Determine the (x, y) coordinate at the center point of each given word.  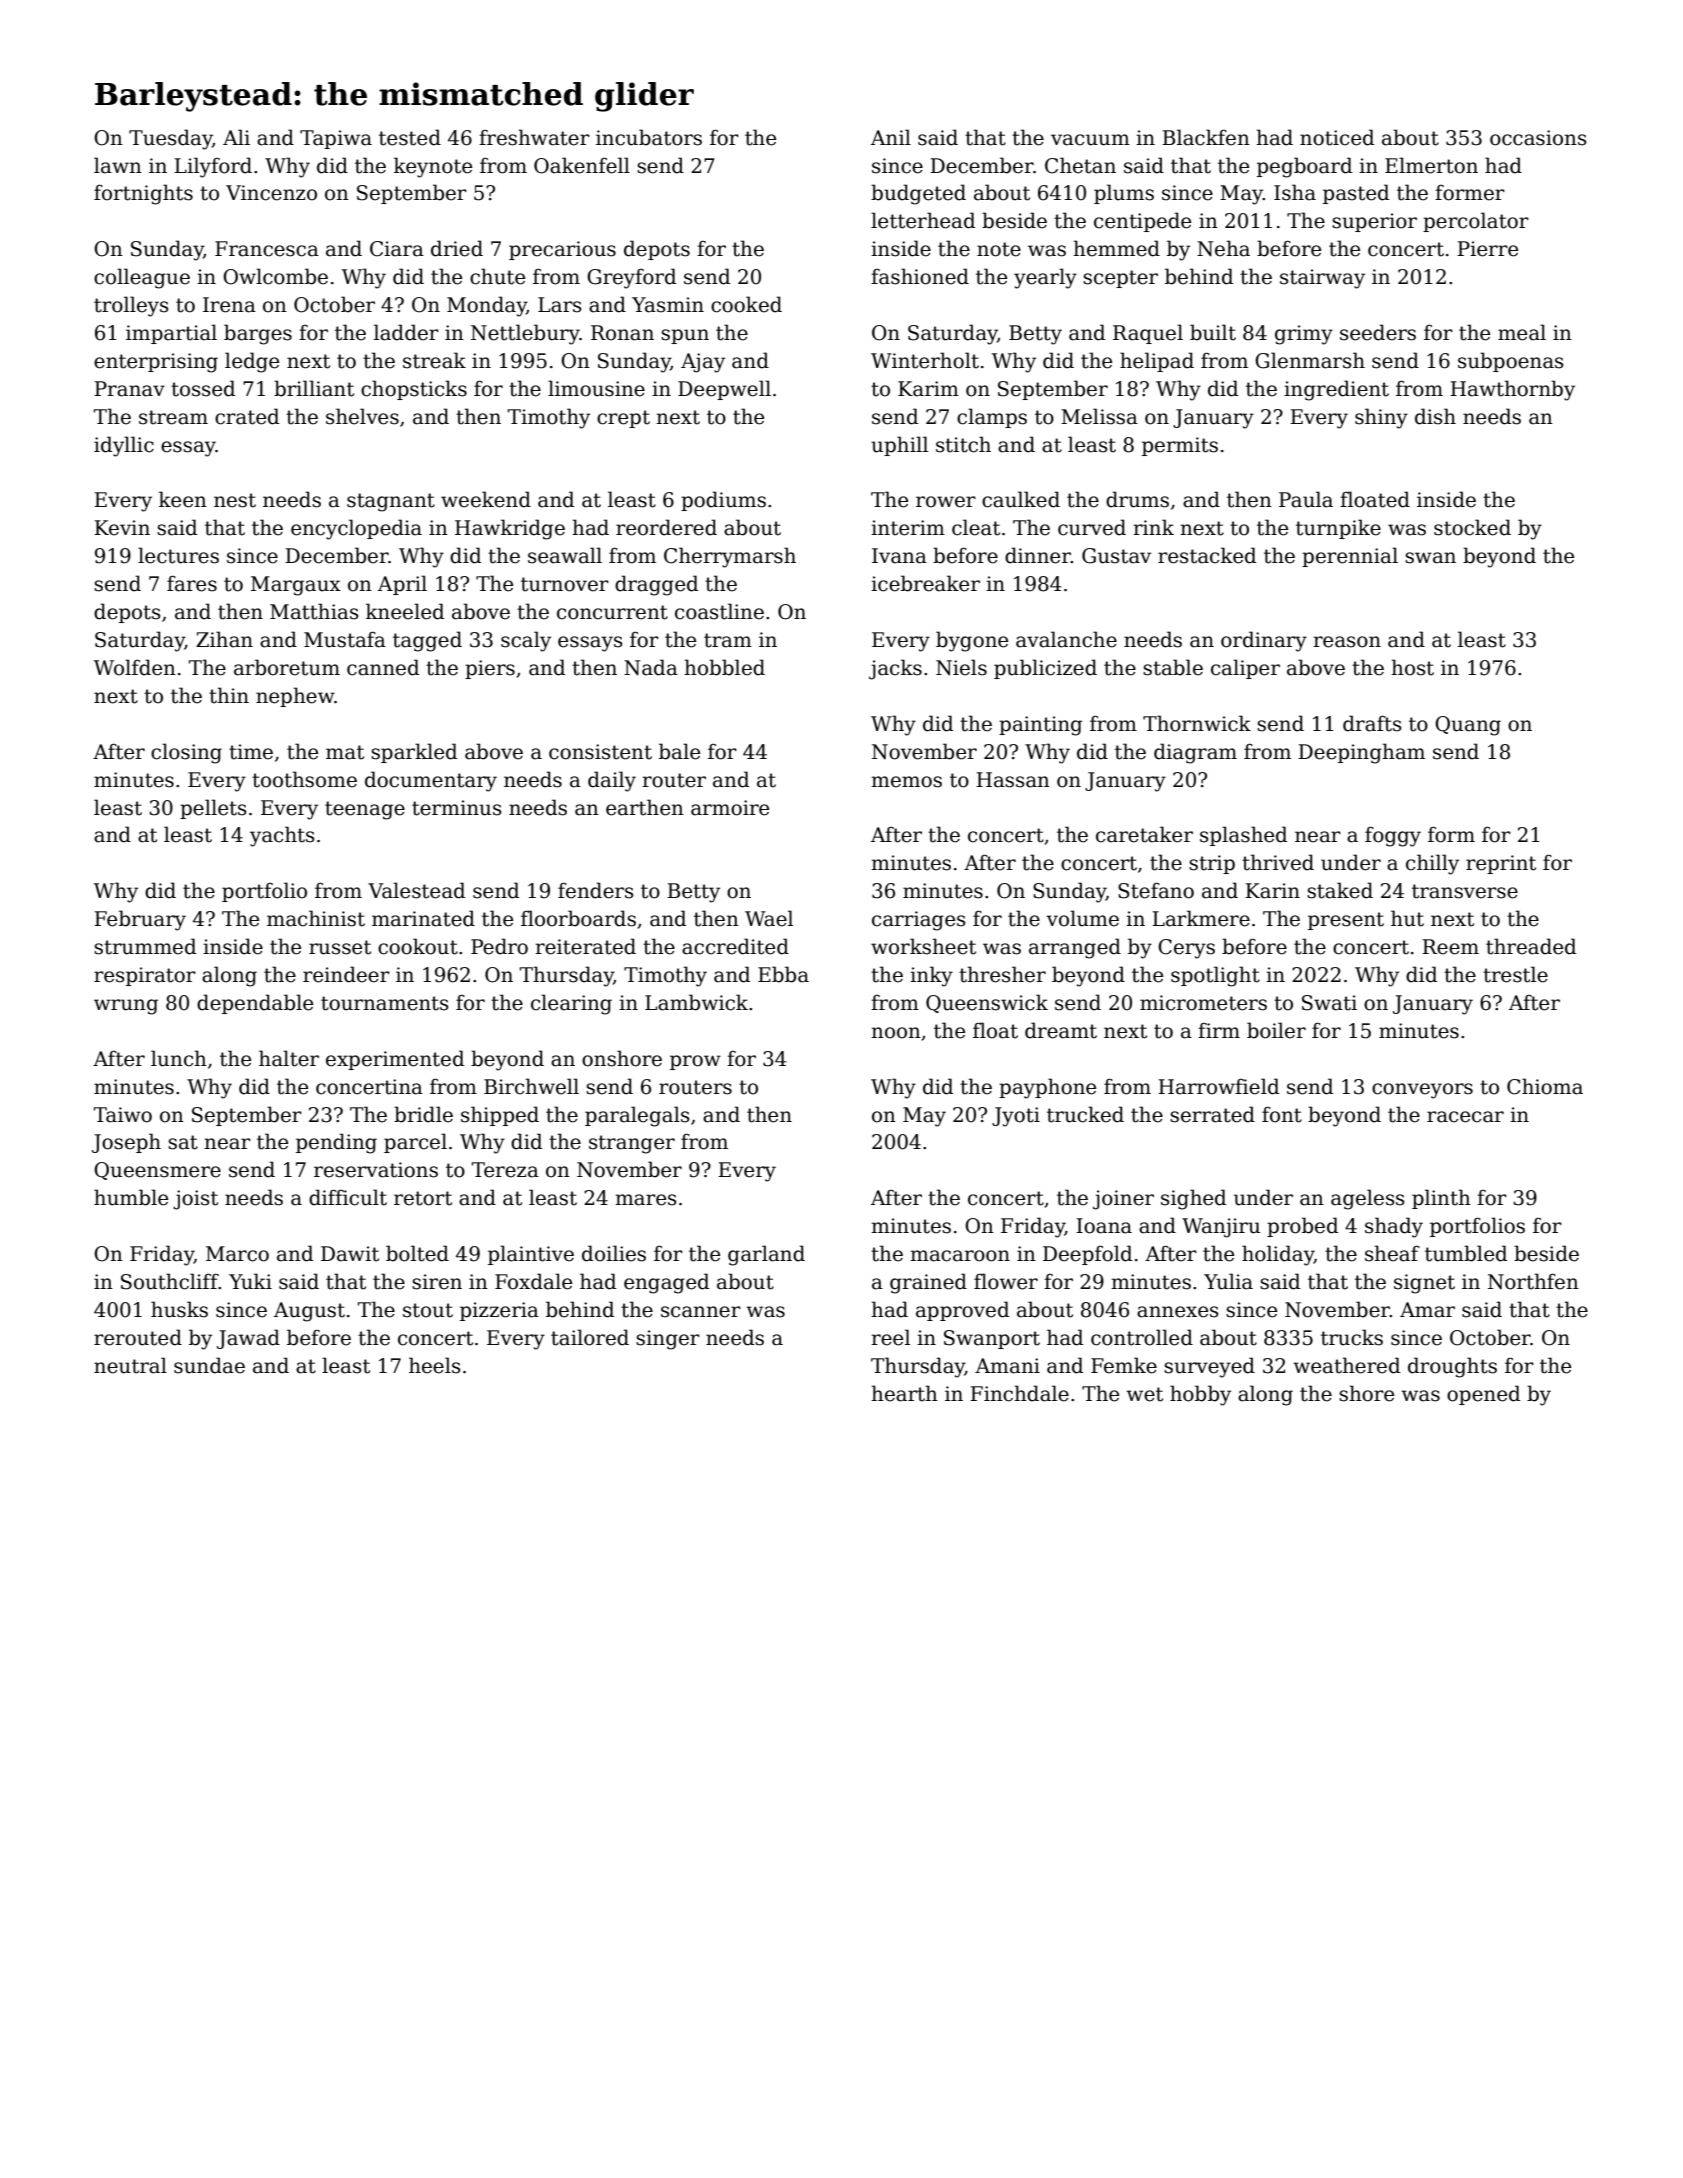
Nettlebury (525, 334)
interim (908, 528)
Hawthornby (1512, 390)
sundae (209, 1365)
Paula (1306, 499)
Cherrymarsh (730, 557)
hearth (904, 1393)
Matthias (314, 611)
